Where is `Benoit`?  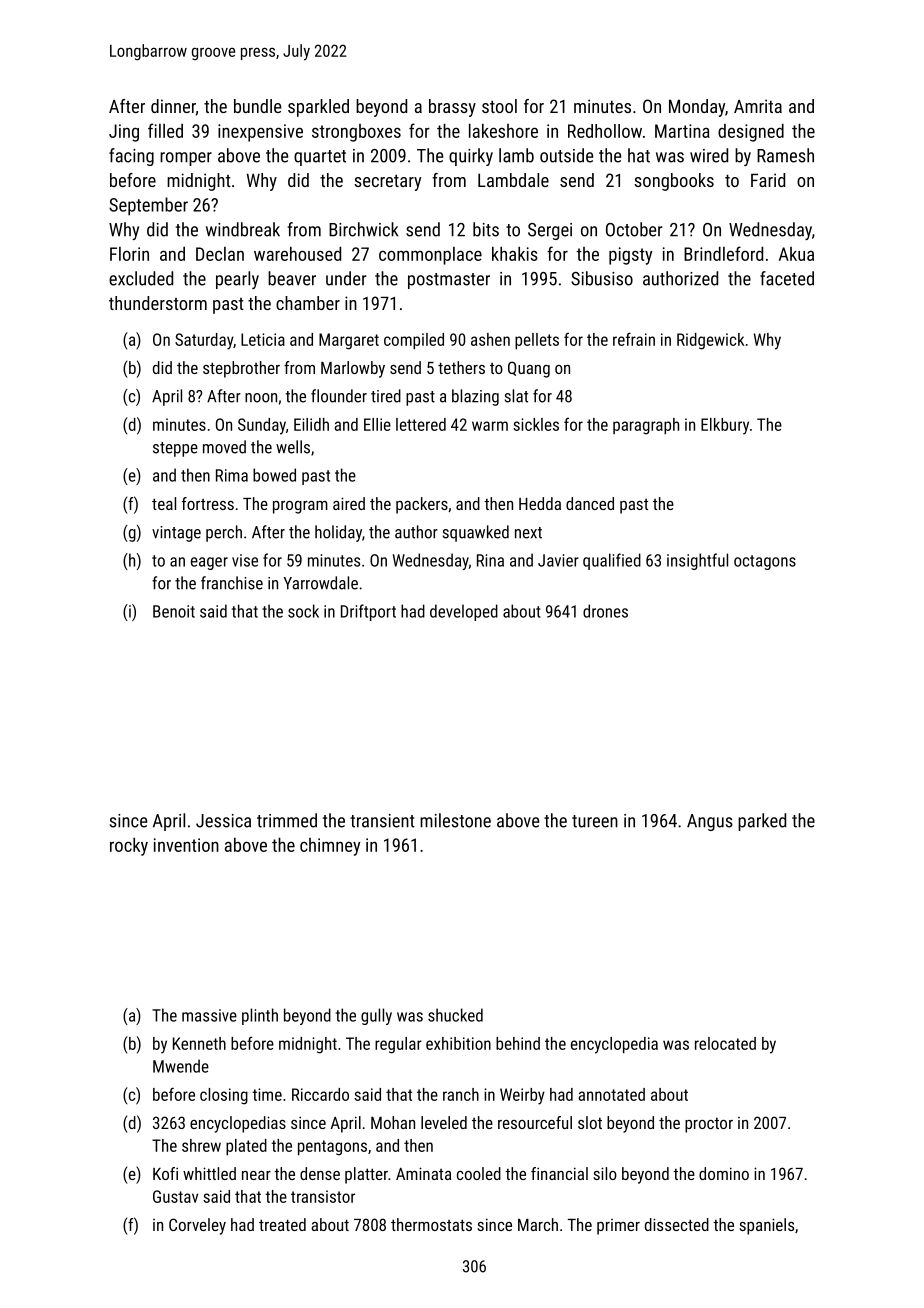
Benoit is located at coordinates (174, 611).
